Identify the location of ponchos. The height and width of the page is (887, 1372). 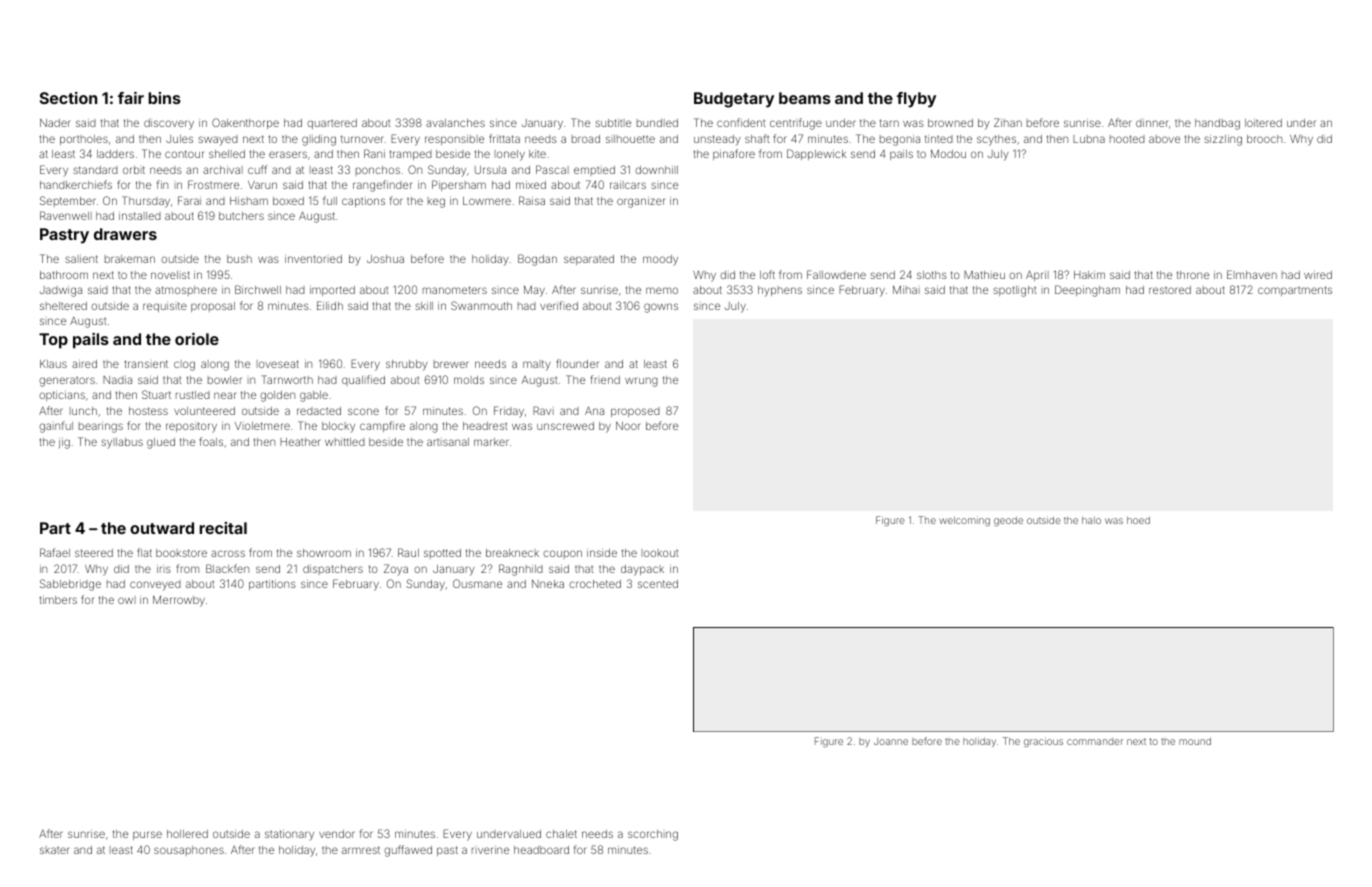
(378, 171).
